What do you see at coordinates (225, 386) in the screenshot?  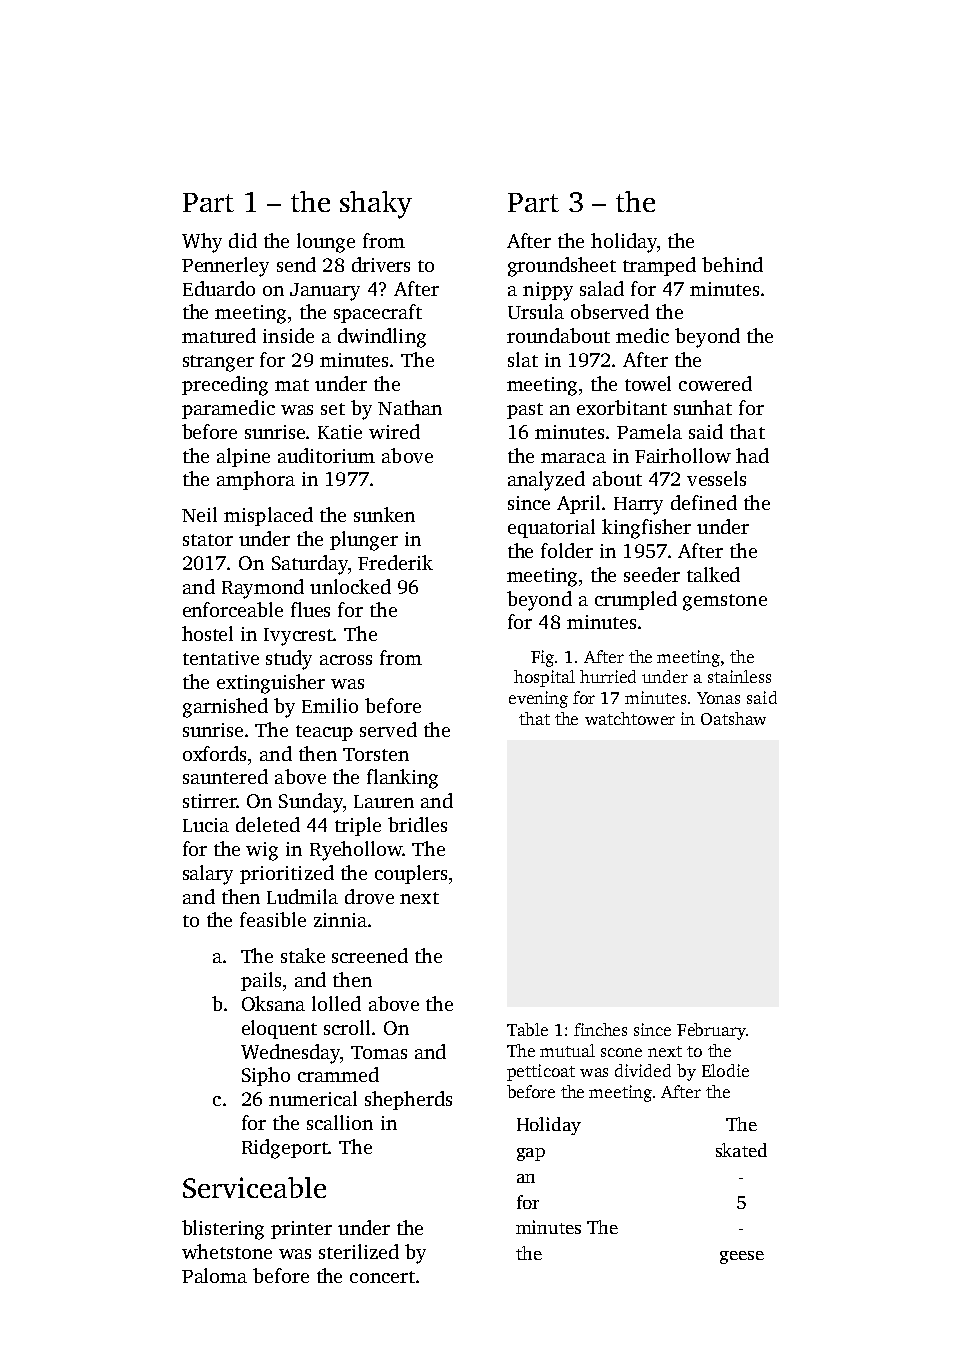 I see `preceding` at bounding box center [225, 386].
